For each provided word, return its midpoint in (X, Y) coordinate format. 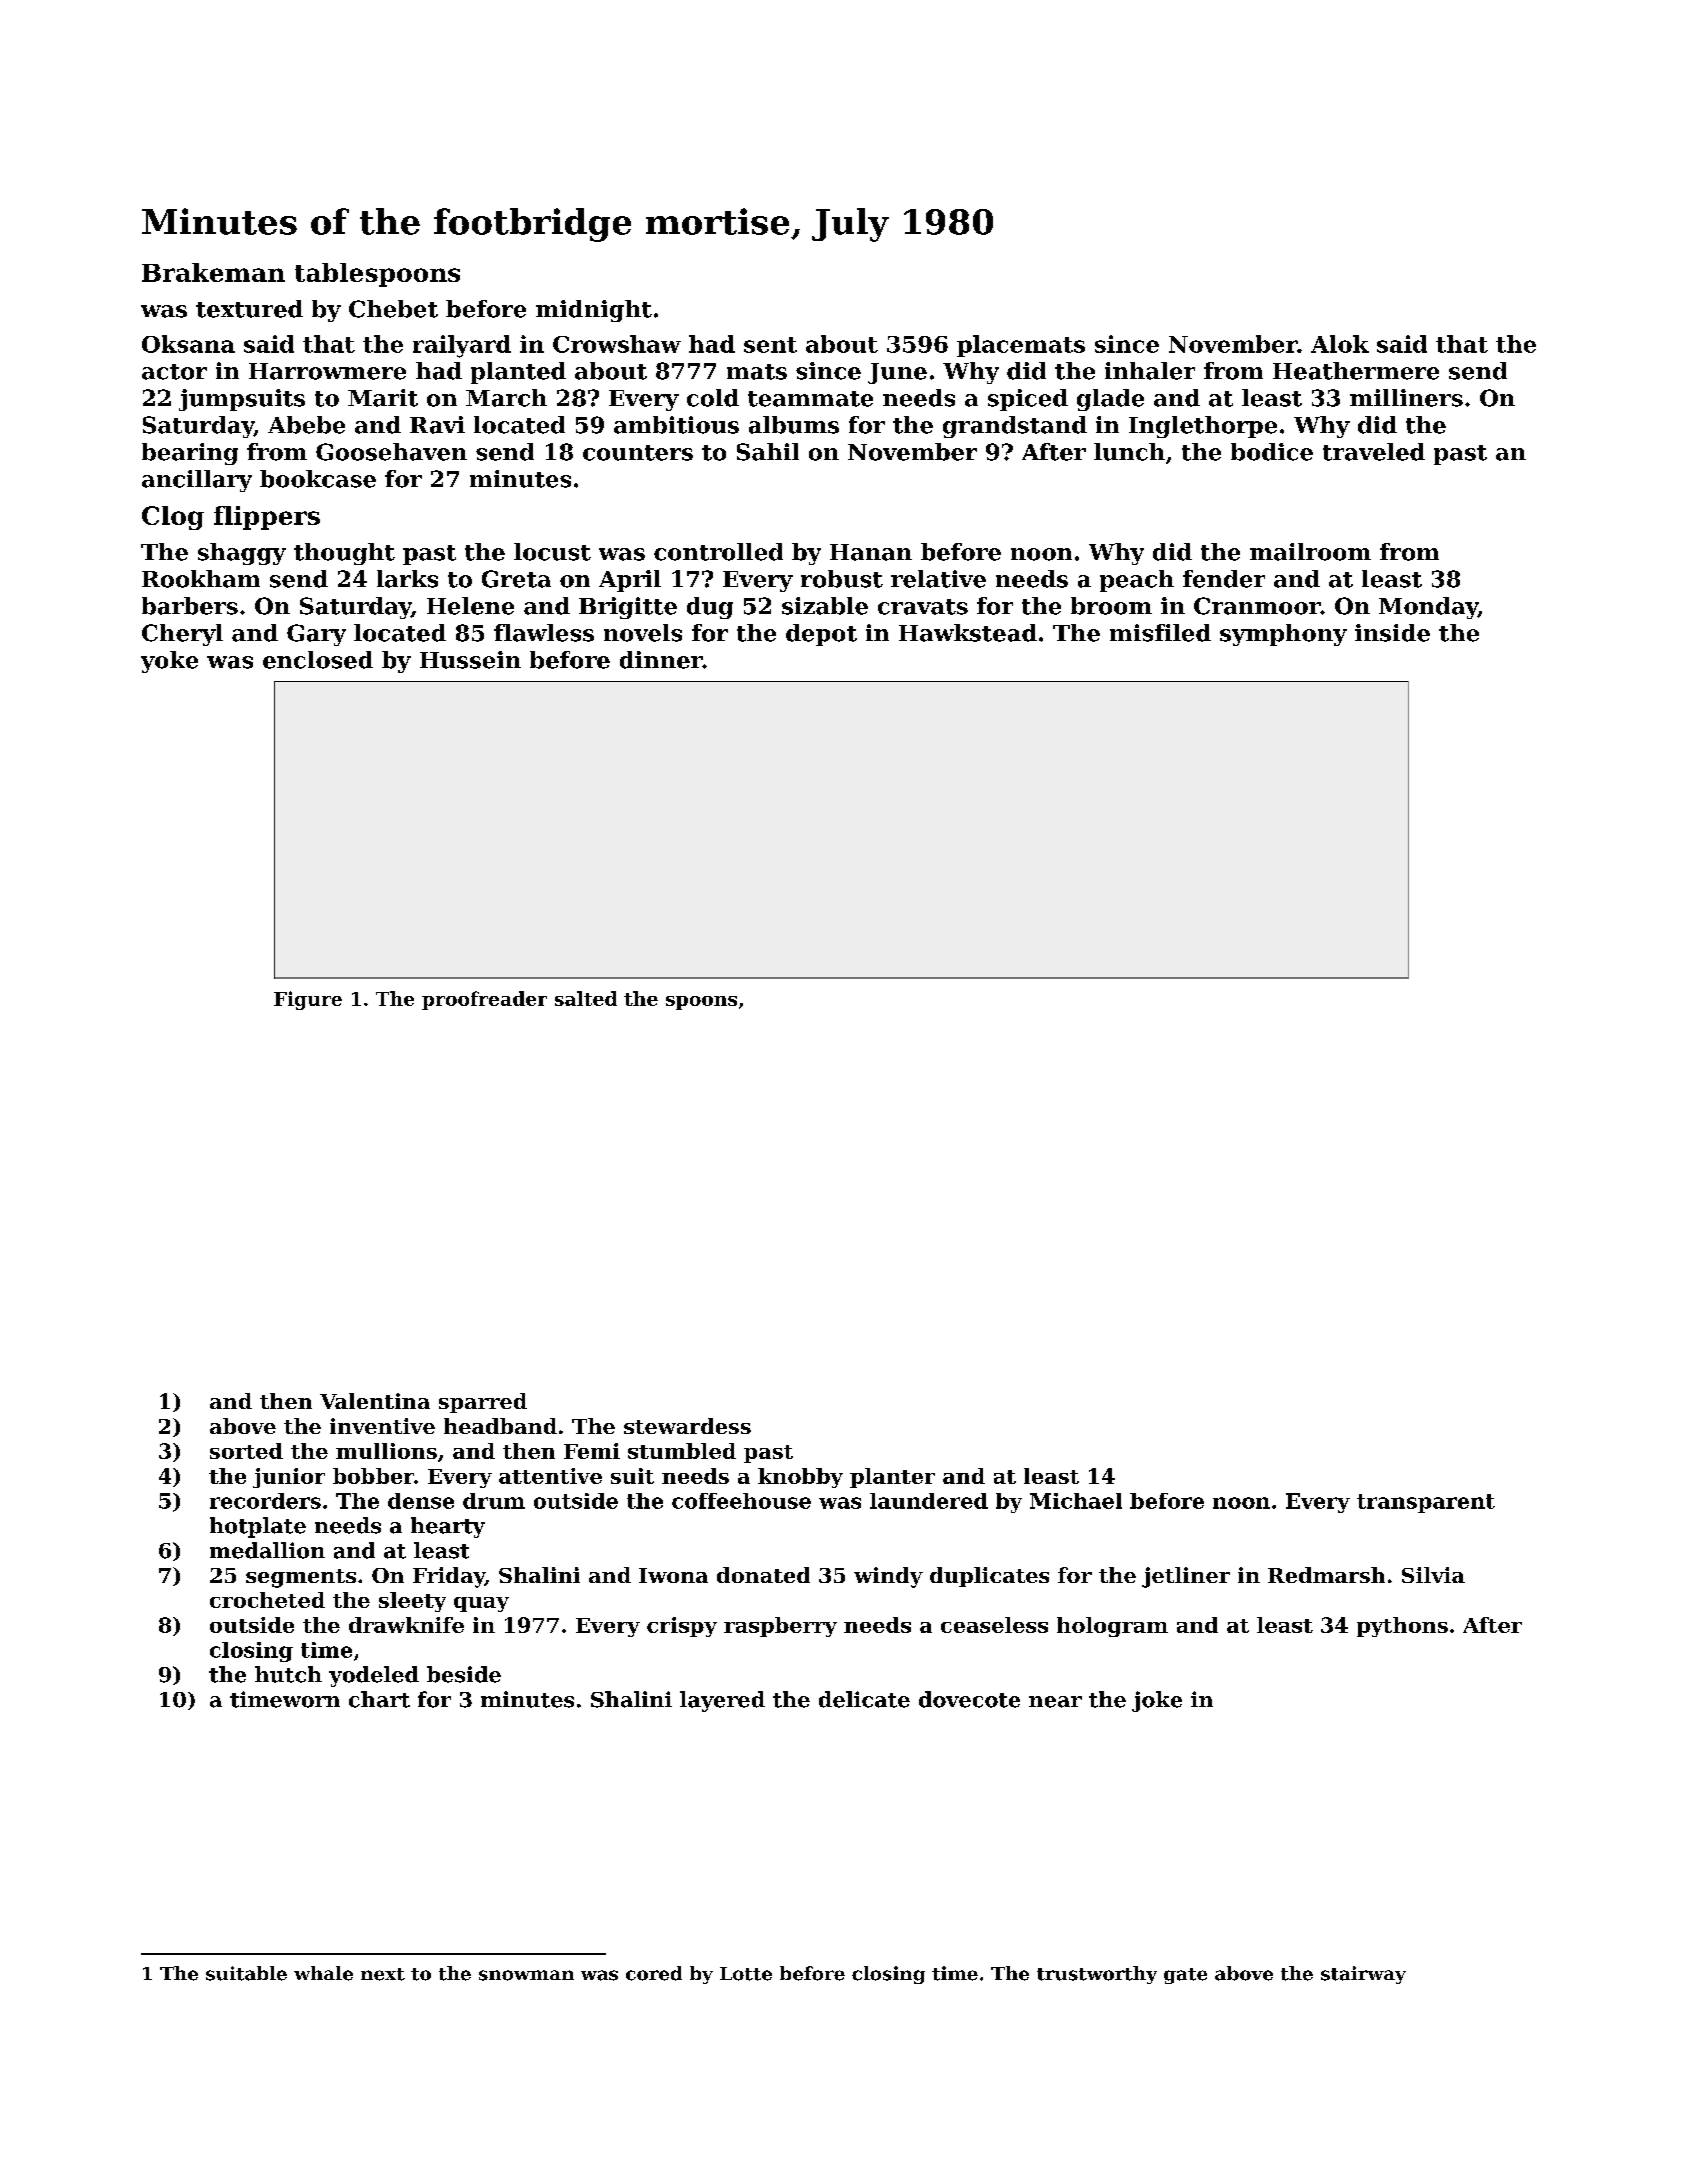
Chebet (393, 309)
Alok (1340, 344)
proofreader (484, 1000)
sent (770, 345)
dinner (661, 660)
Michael (1076, 1501)
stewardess (687, 1426)
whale (323, 1973)
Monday (1428, 608)
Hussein (470, 660)
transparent (1426, 1503)
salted (586, 998)
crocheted (267, 1600)
